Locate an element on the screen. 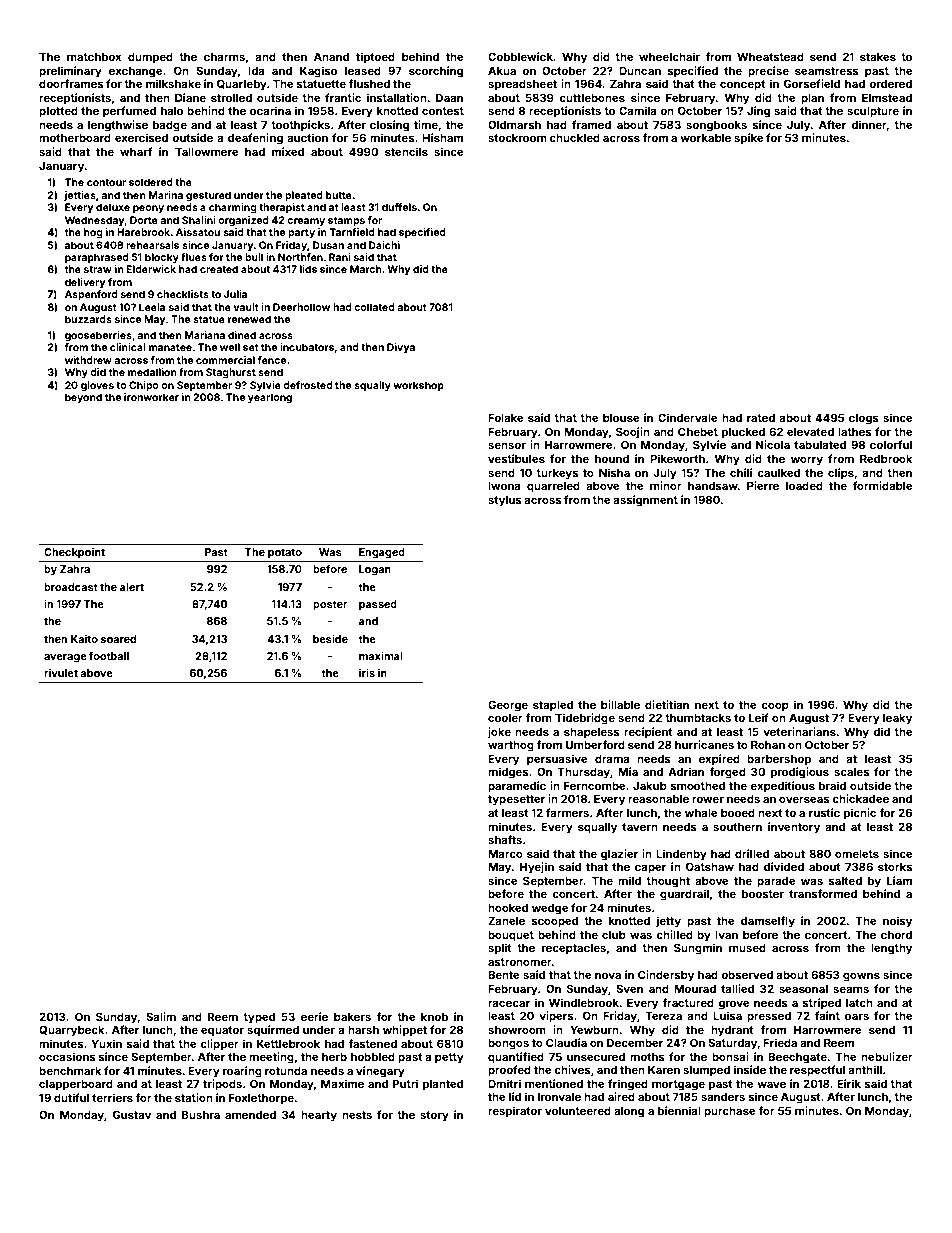 The image size is (952, 1233). ironworker is located at coordinates (151, 397).
